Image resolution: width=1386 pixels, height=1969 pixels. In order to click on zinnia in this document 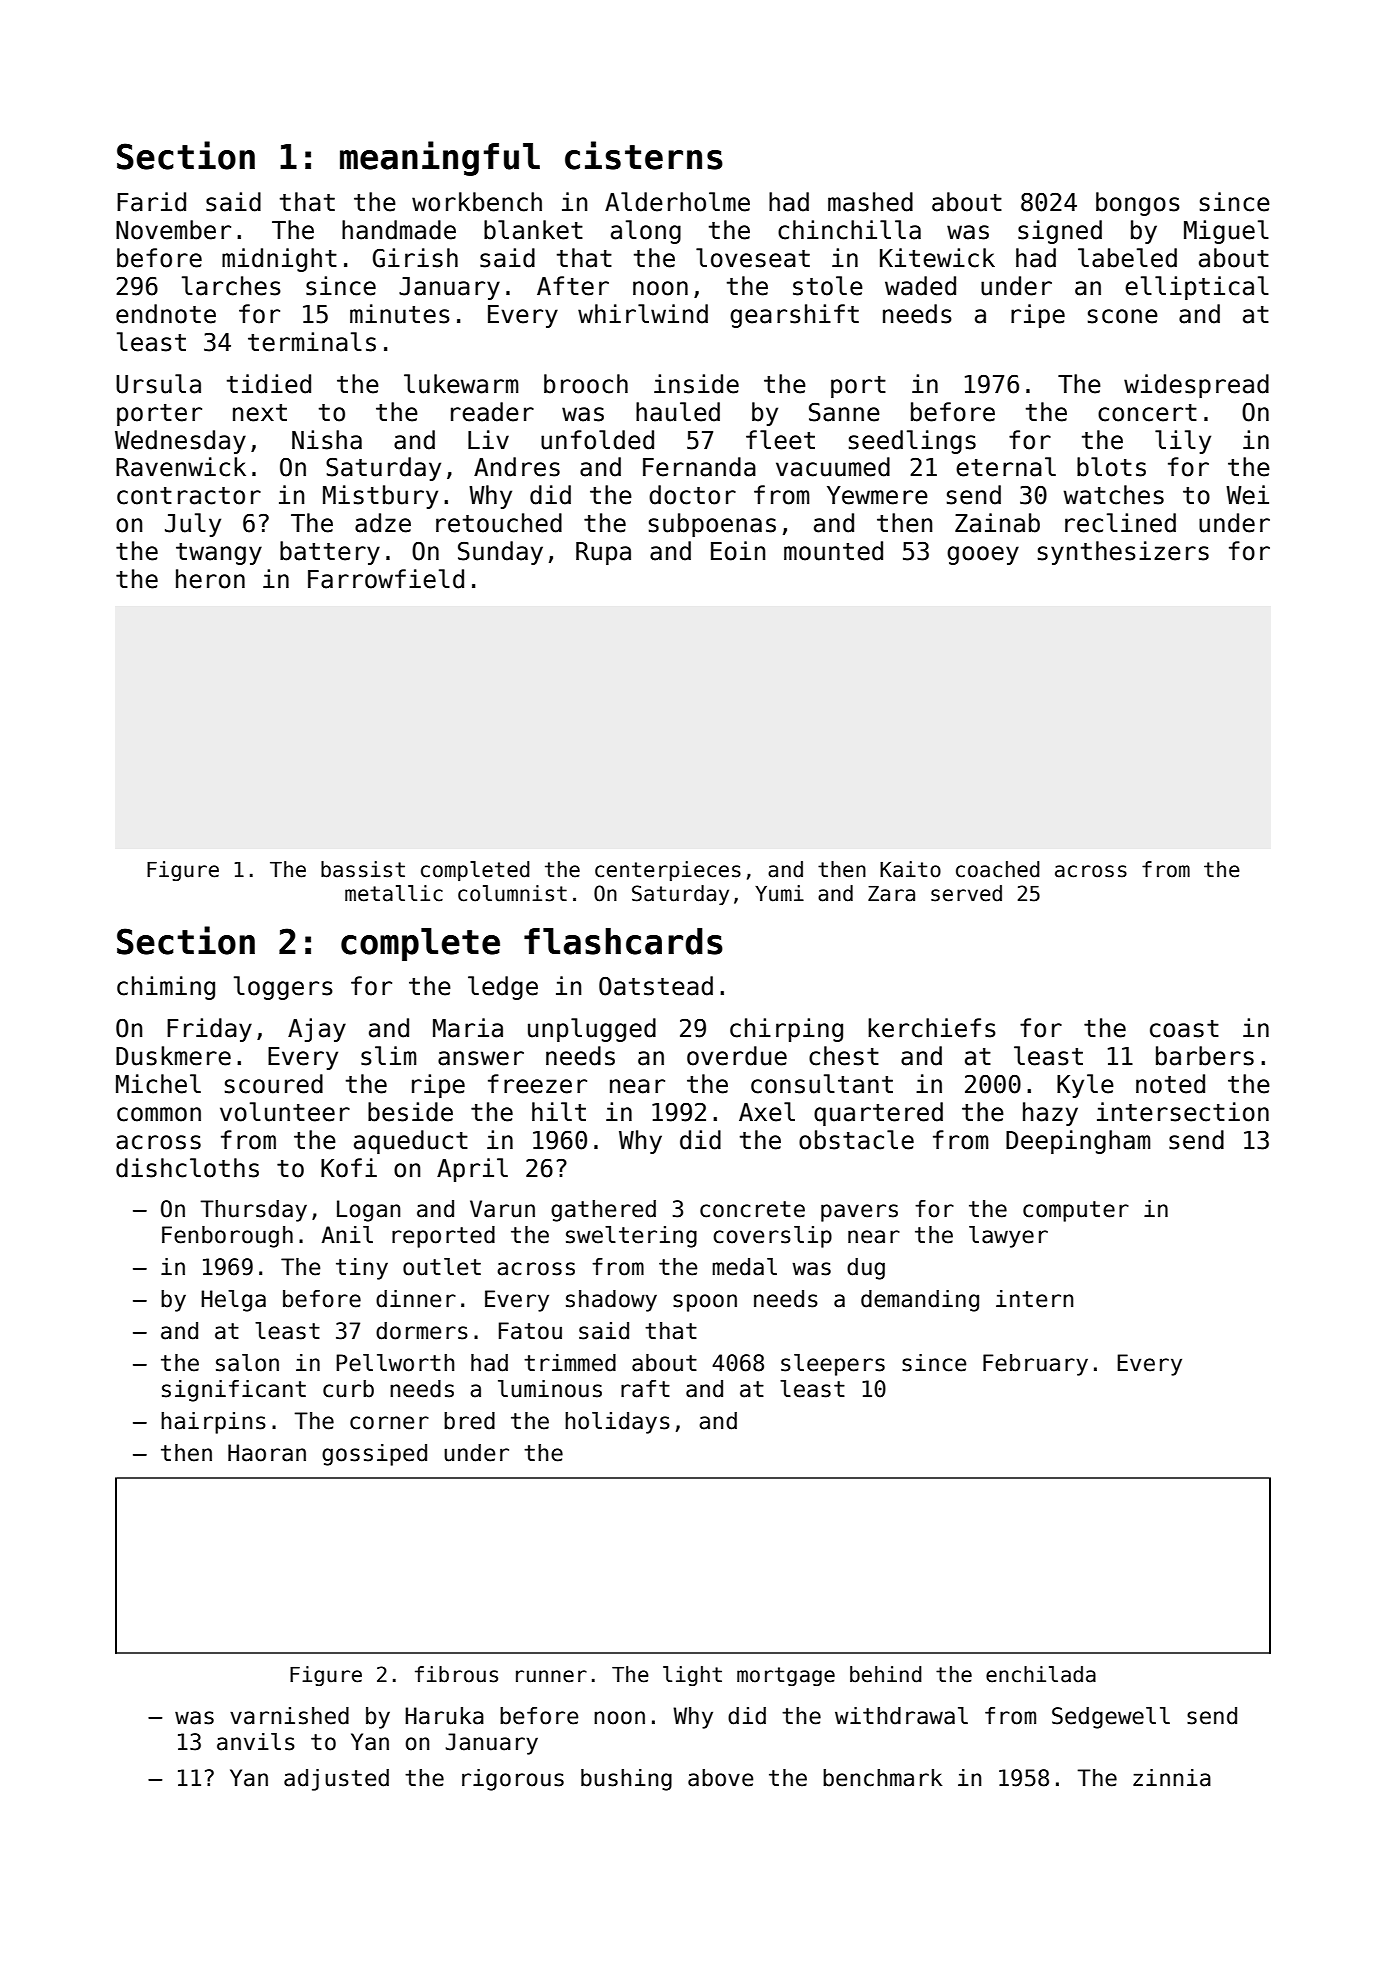, I will do `click(1172, 1778)`.
